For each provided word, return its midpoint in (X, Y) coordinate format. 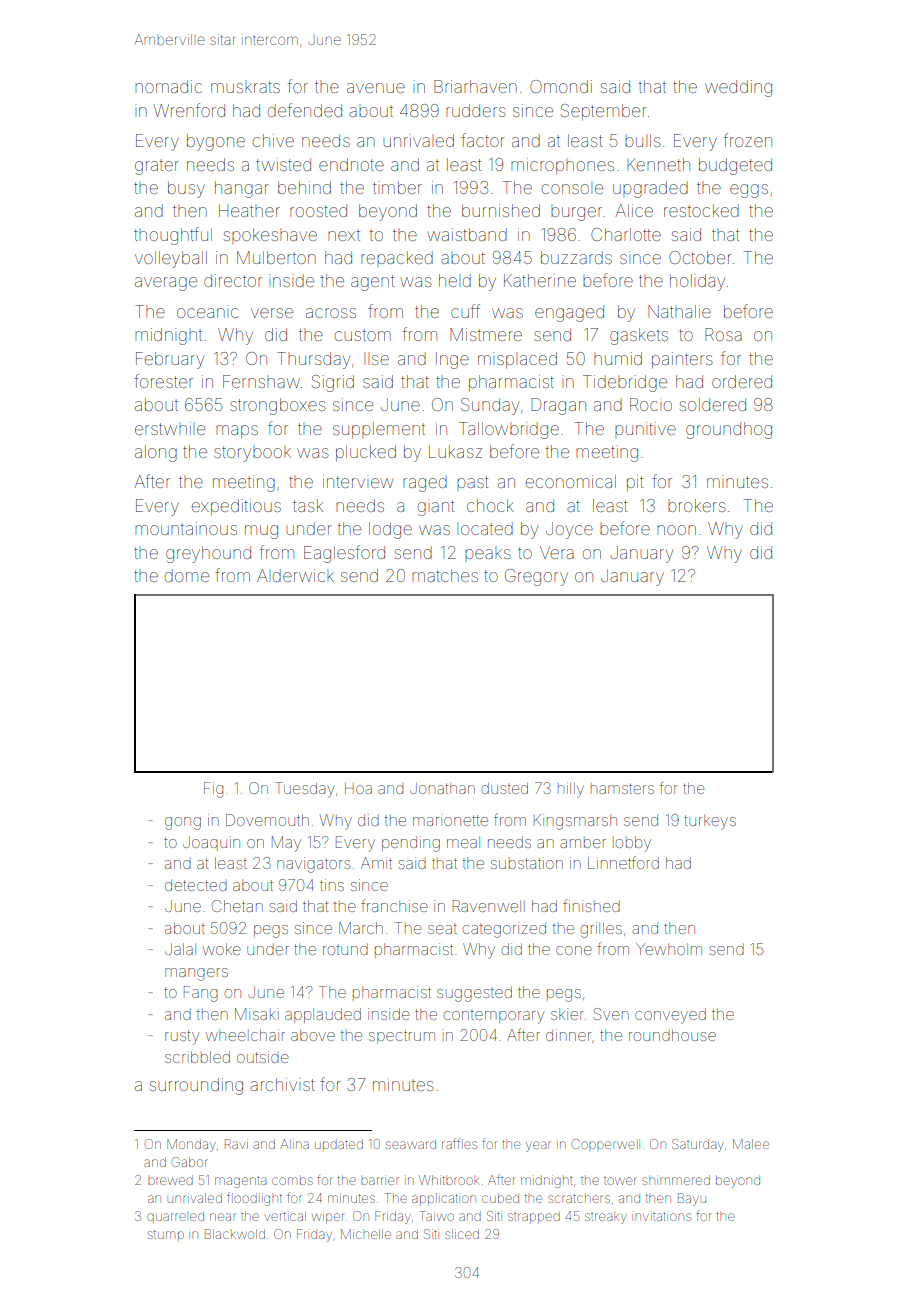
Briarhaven (475, 86)
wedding (738, 88)
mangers (196, 974)
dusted (505, 788)
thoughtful (173, 236)
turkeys (710, 822)
